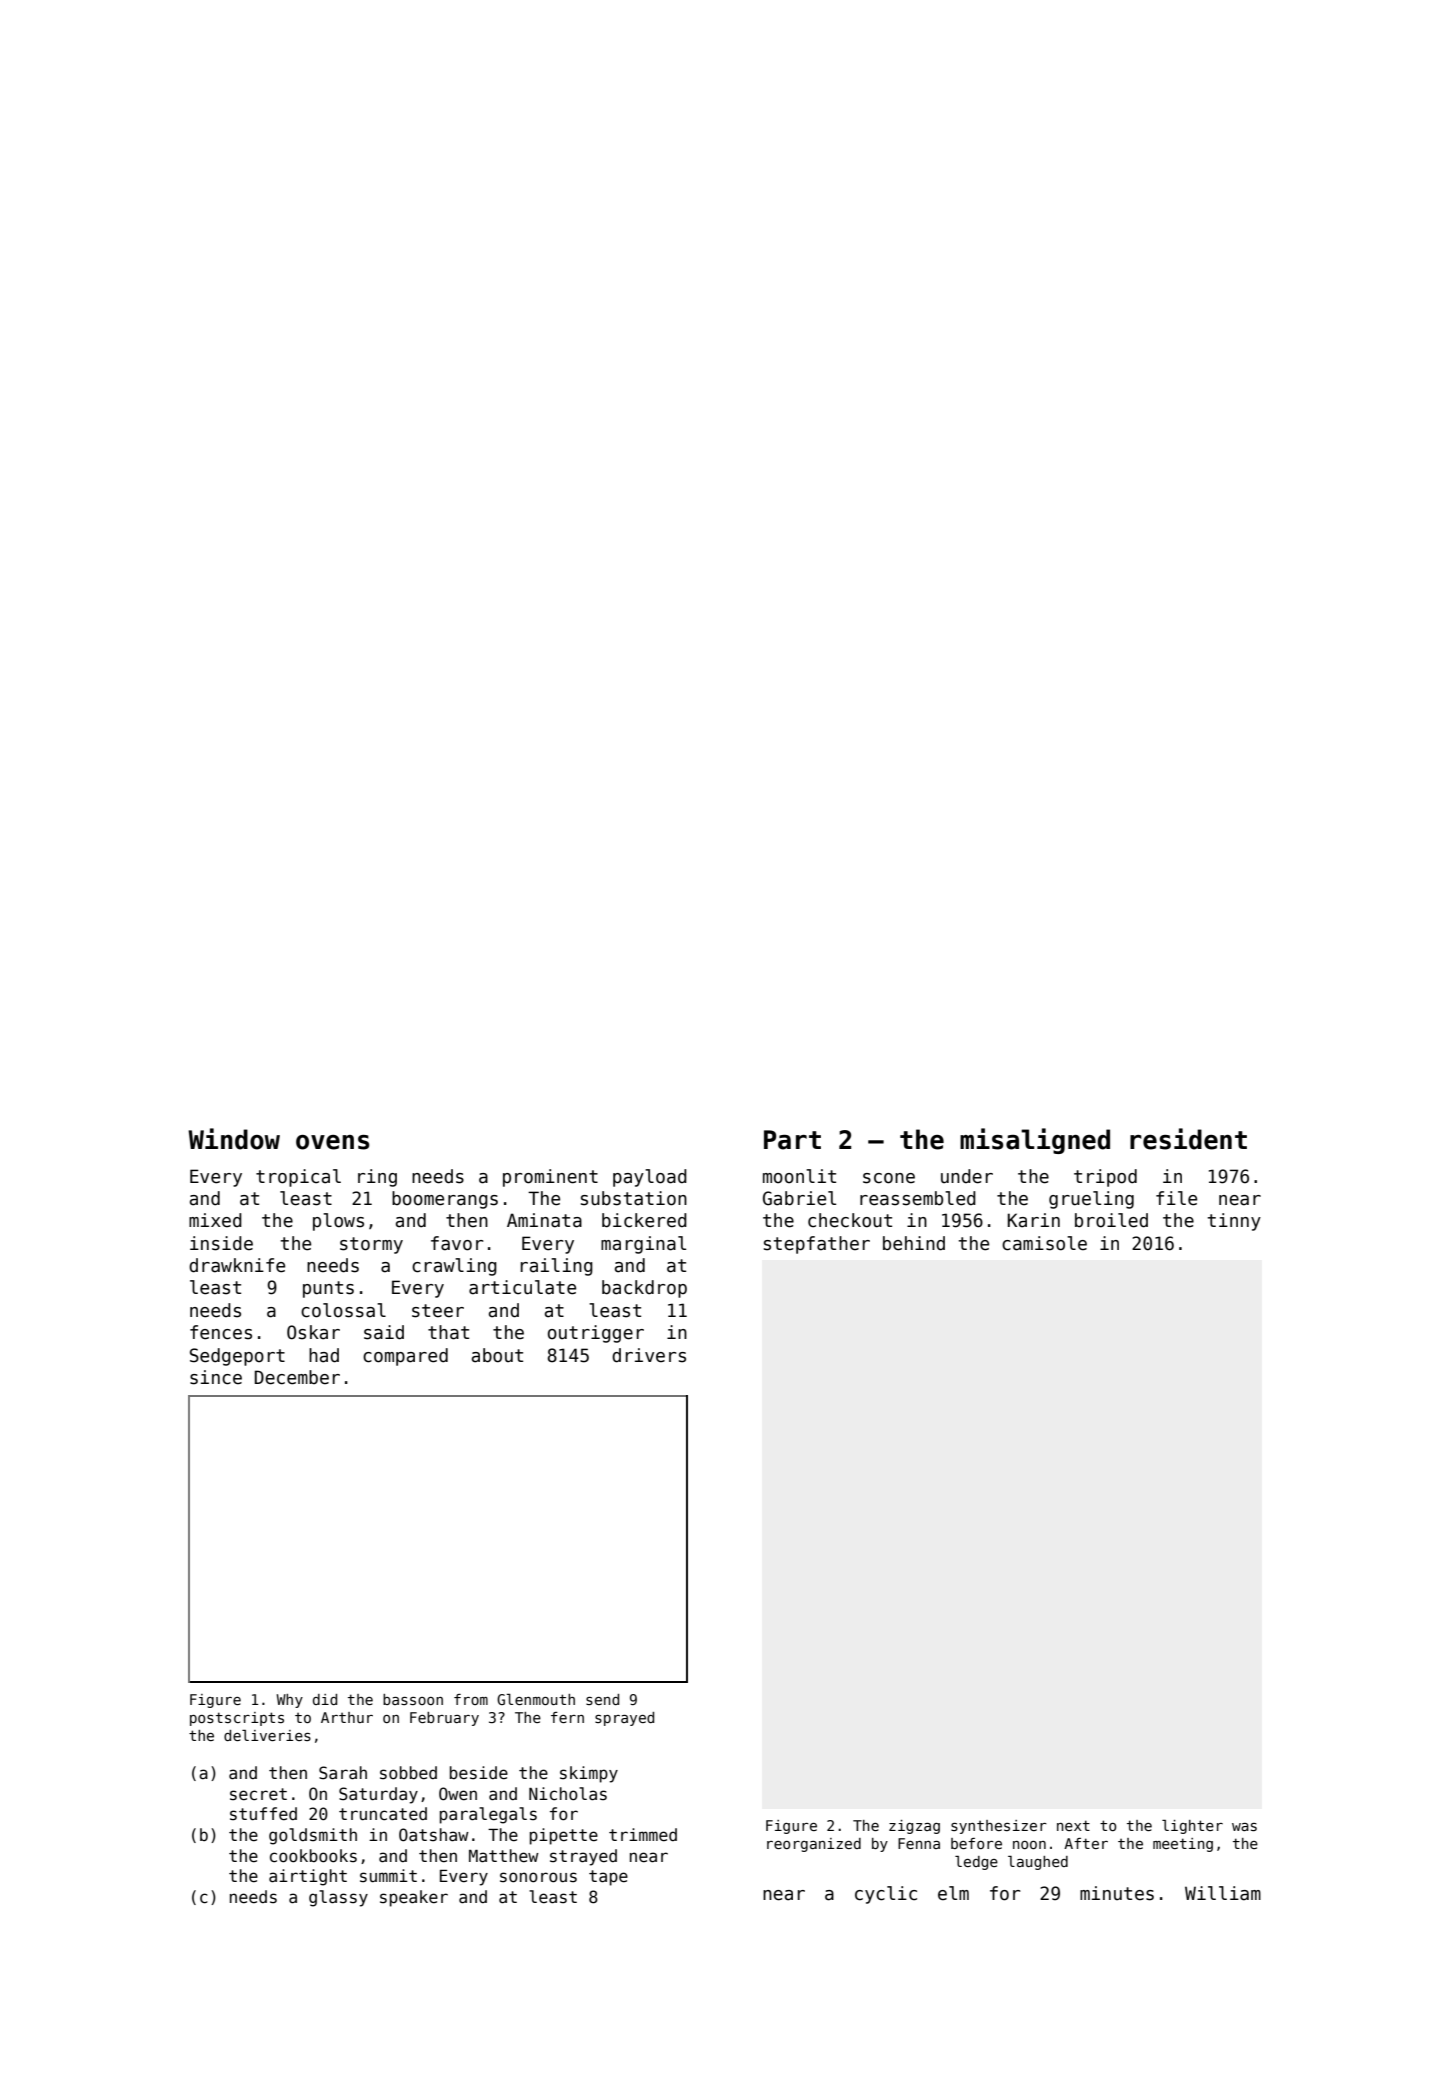 This screenshot has width=1450, height=2100. What do you see at coordinates (1192, 1827) in the screenshot?
I see `lighter` at bounding box center [1192, 1827].
